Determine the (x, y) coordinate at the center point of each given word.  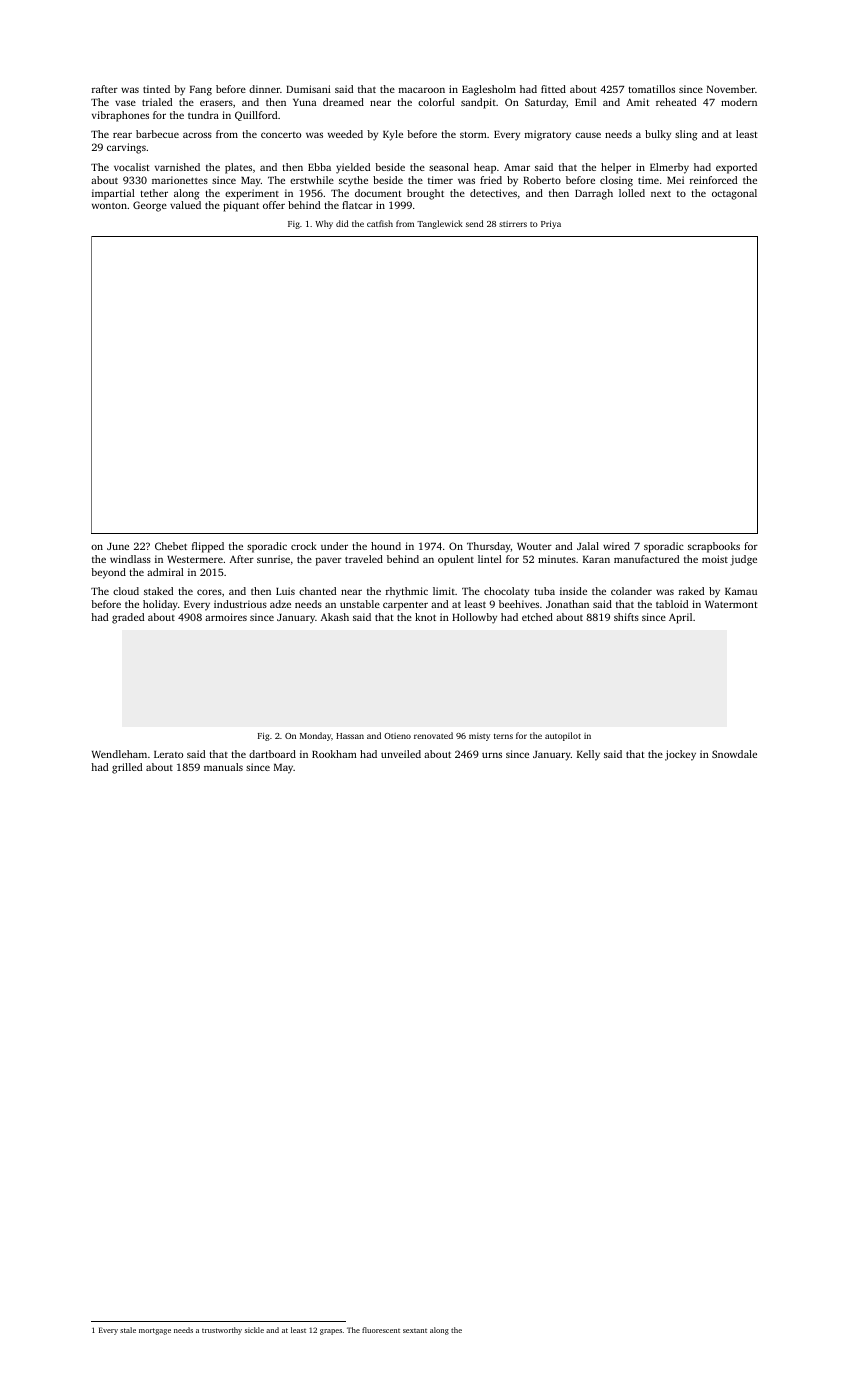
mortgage (155, 1331)
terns (503, 736)
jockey (680, 755)
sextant (415, 1331)
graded (128, 618)
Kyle (393, 135)
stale (128, 1330)
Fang (201, 91)
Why (324, 224)
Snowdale (734, 754)
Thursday (489, 547)
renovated (433, 735)
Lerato (168, 754)
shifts (626, 617)
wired (616, 546)
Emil (585, 102)
